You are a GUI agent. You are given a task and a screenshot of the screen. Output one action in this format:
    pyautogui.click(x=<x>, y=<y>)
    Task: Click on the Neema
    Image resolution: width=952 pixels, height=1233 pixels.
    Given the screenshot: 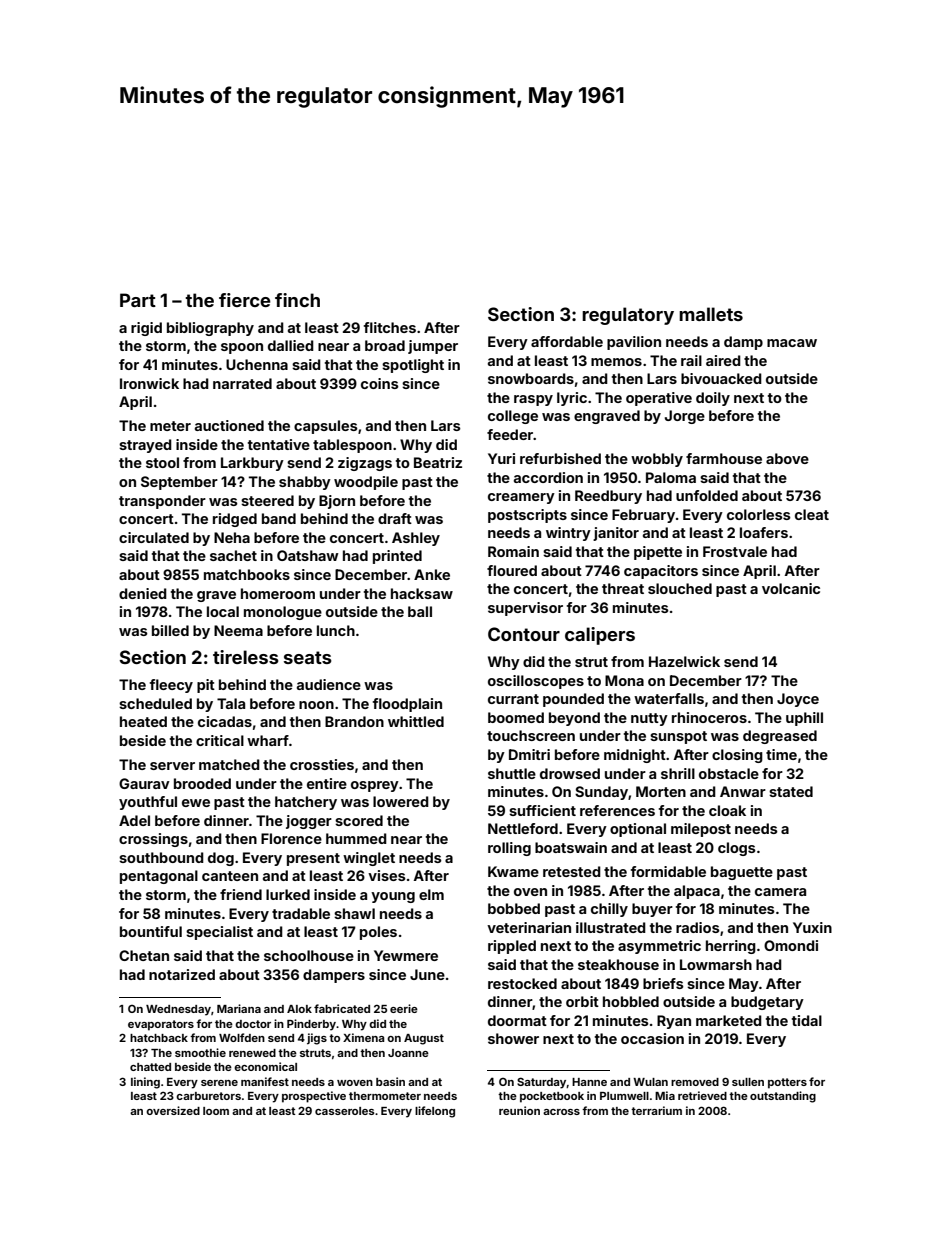 What is the action you would take?
    pyautogui.click(x=238, y=630)
